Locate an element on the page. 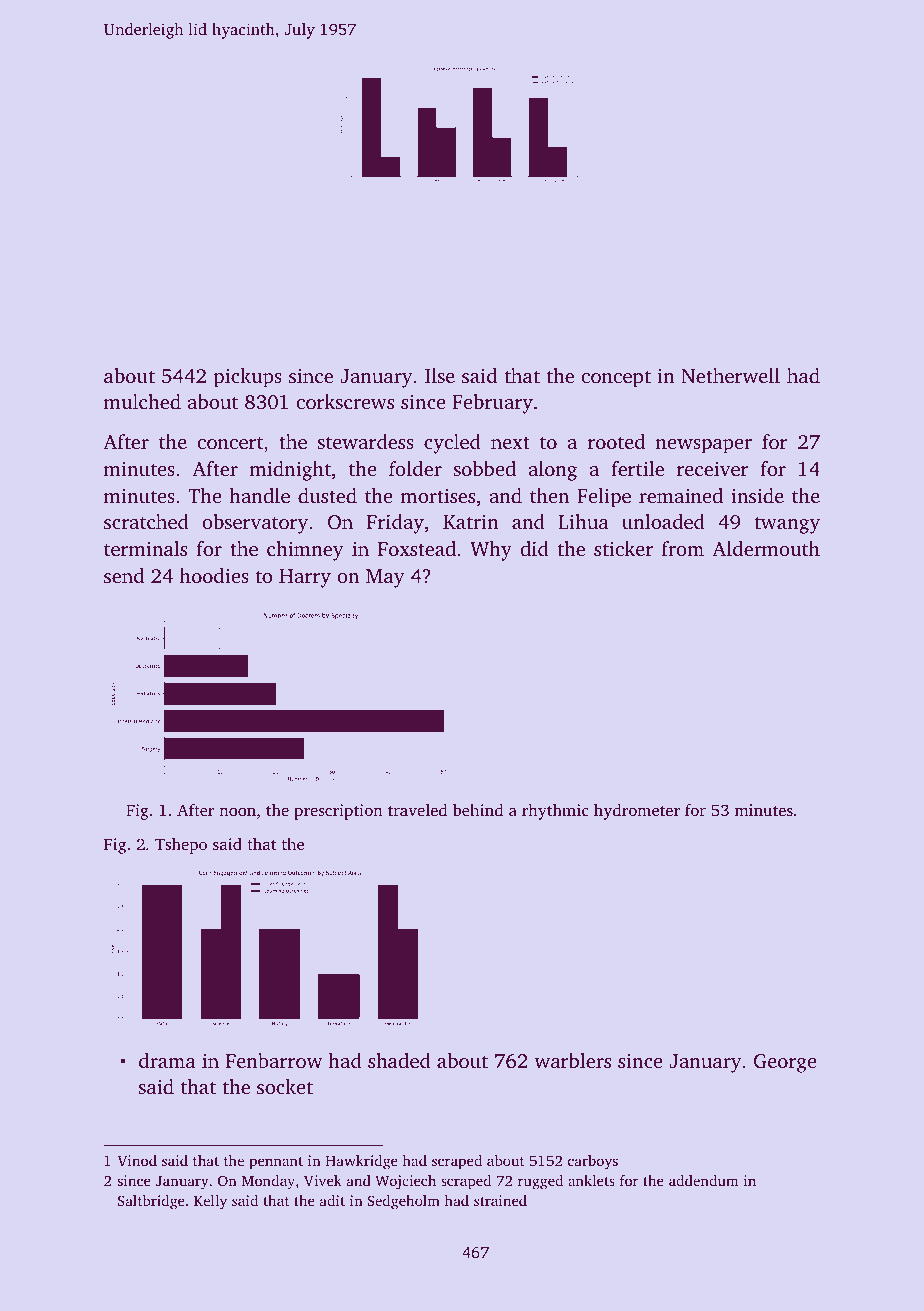 The image size is (924, 1311). Saltbridge is located at coordinates (151, 1202).
